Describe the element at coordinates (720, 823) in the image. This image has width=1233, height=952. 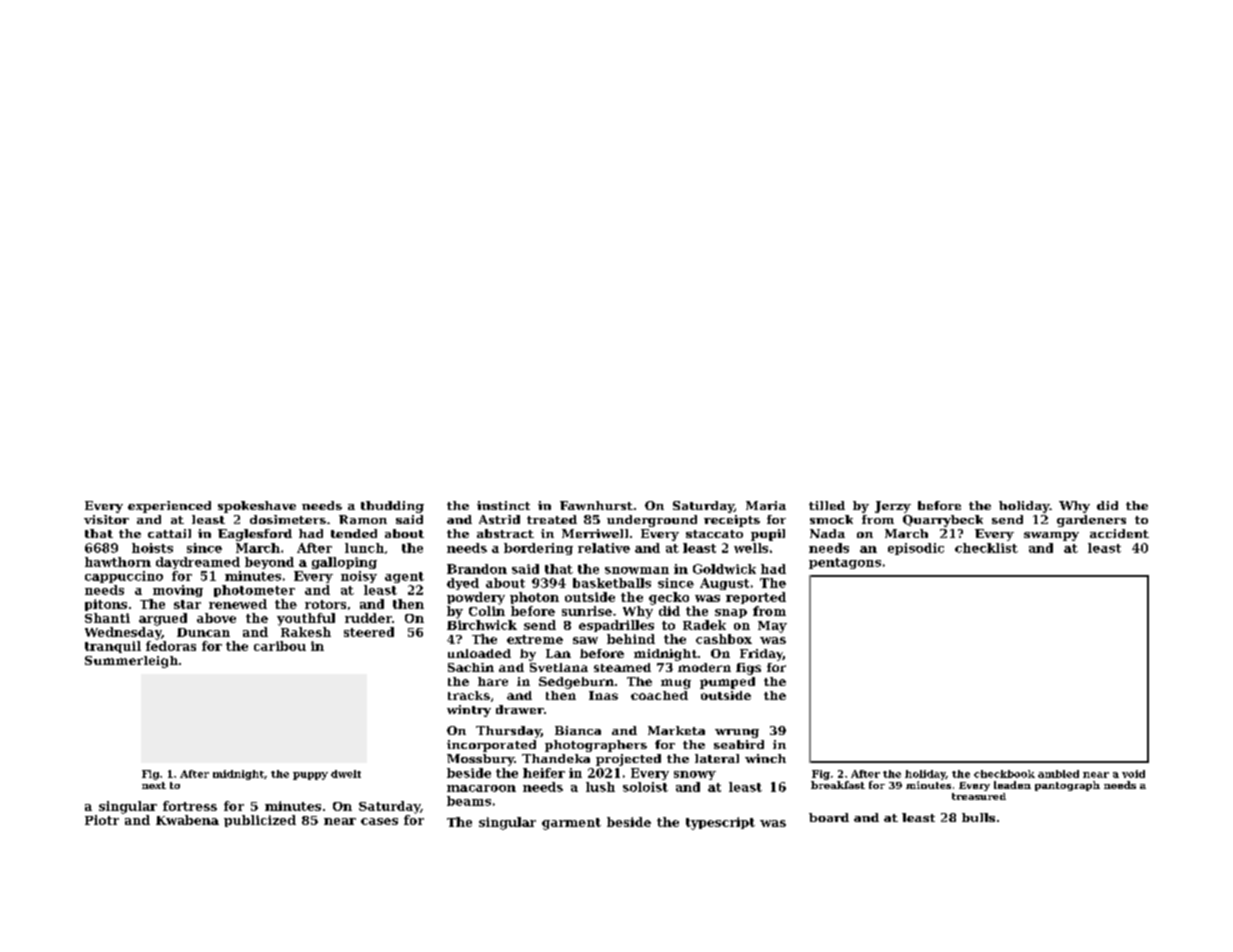
I see `typescript` at that location.
